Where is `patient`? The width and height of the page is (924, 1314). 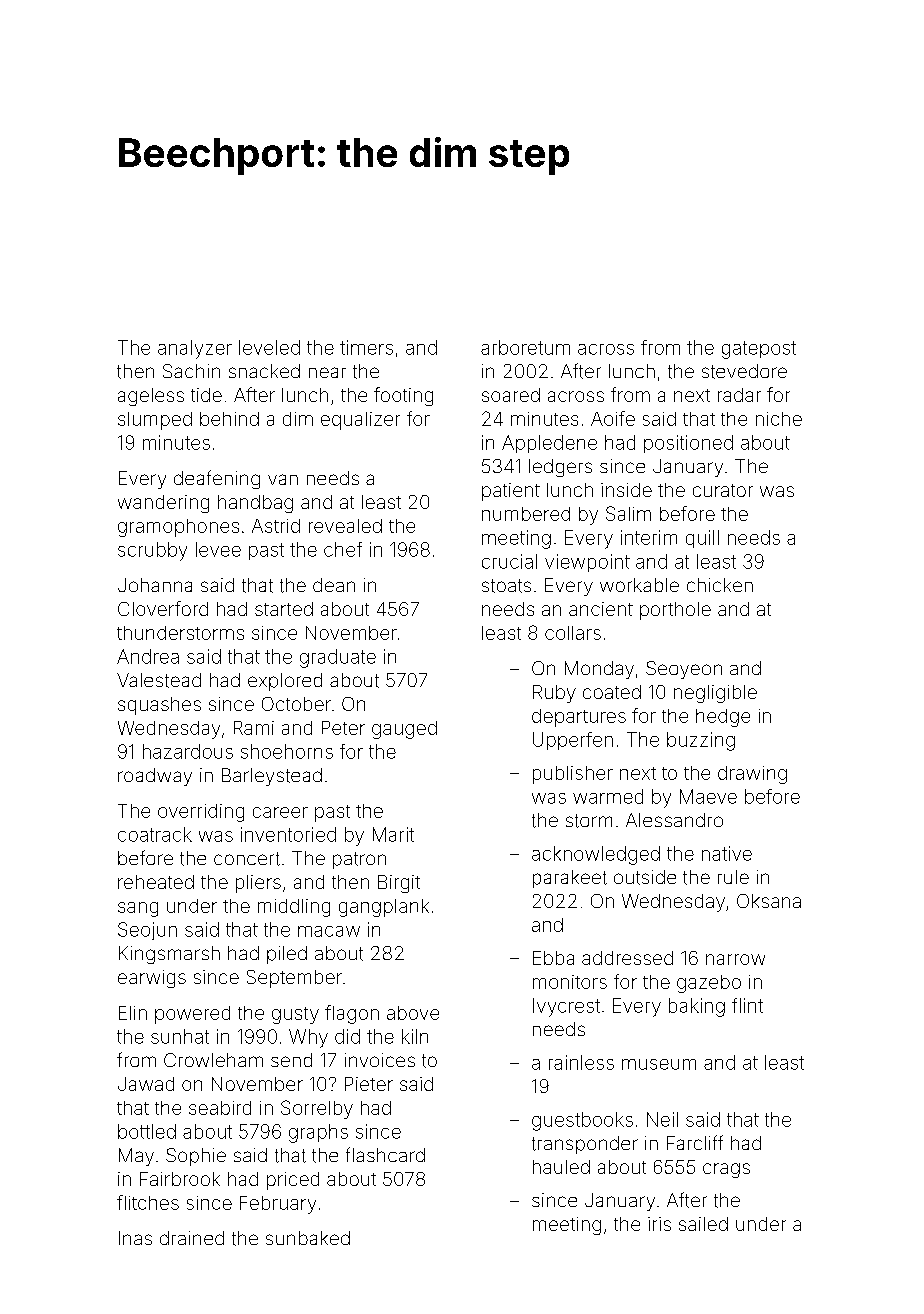 patient is located at coordinates (511, 492).
